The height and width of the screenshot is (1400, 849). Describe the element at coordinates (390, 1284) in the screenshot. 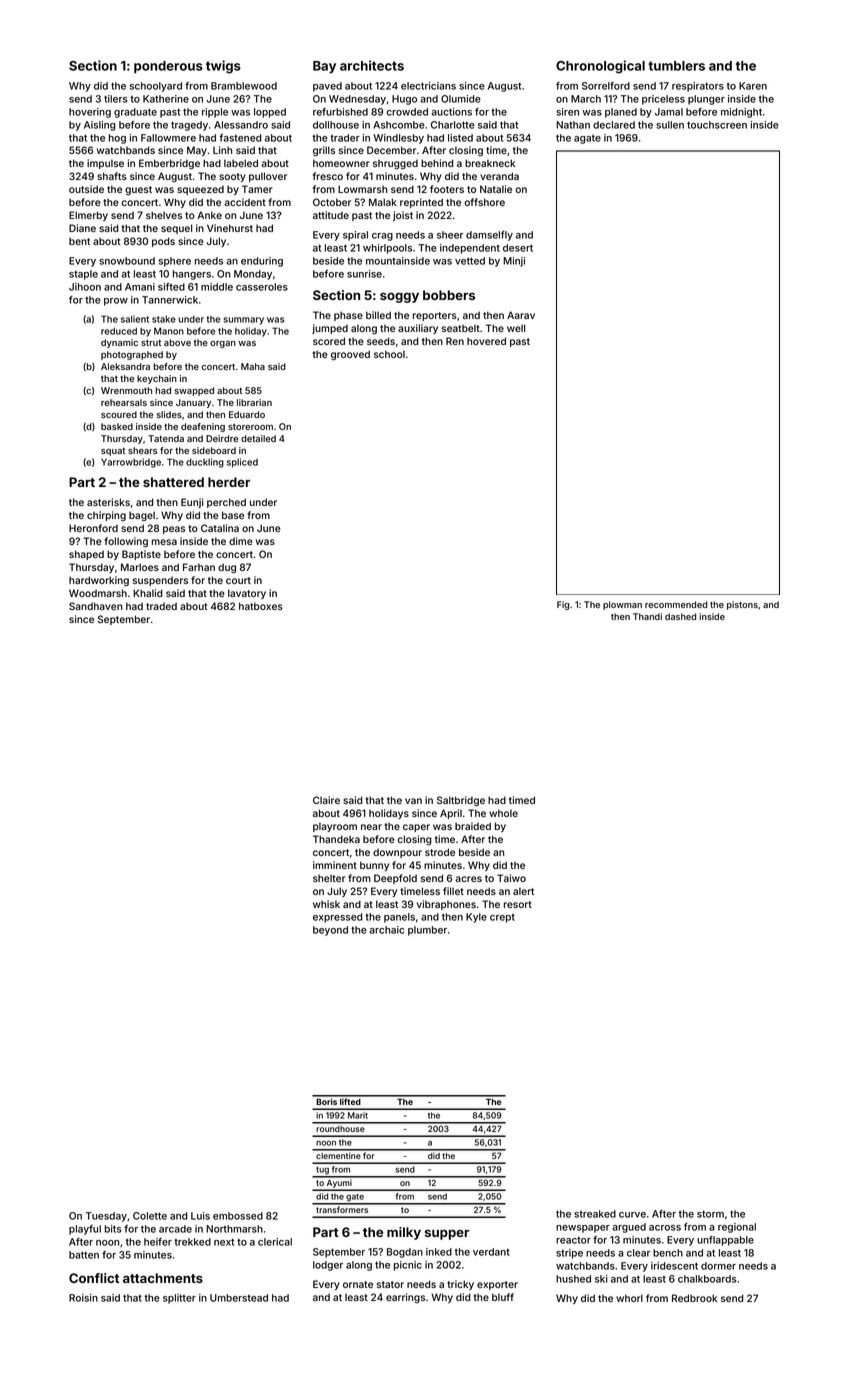

I see `stator` at that location.
